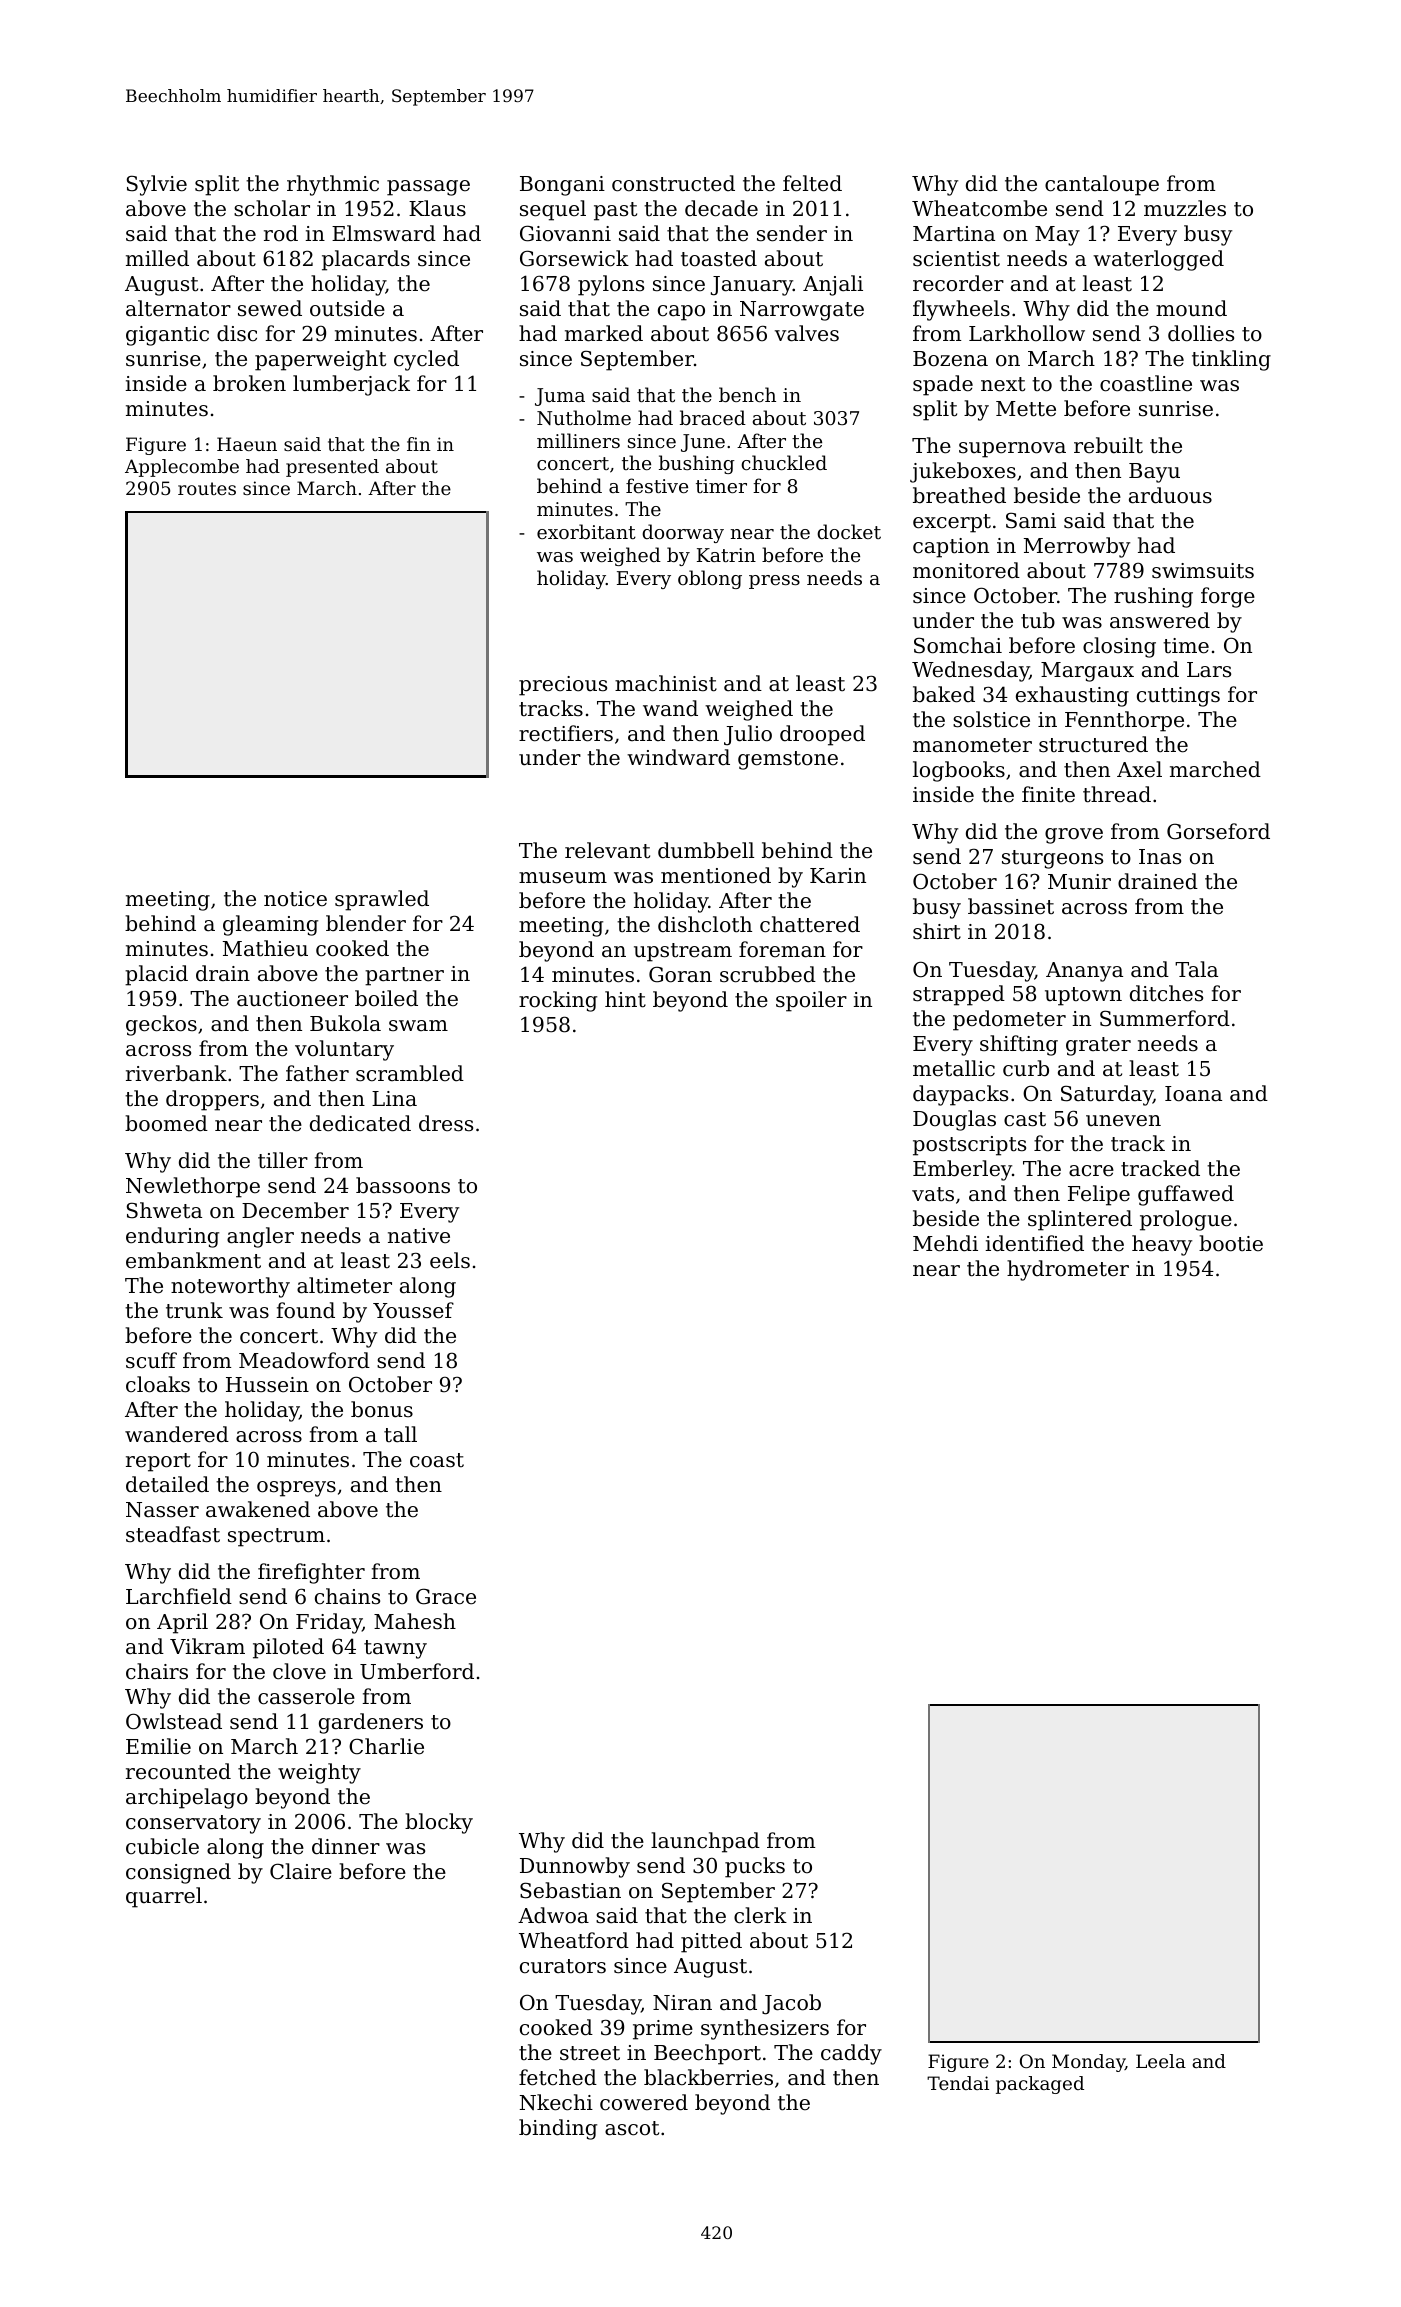  I want to click on vats, so click(933, 1194).
